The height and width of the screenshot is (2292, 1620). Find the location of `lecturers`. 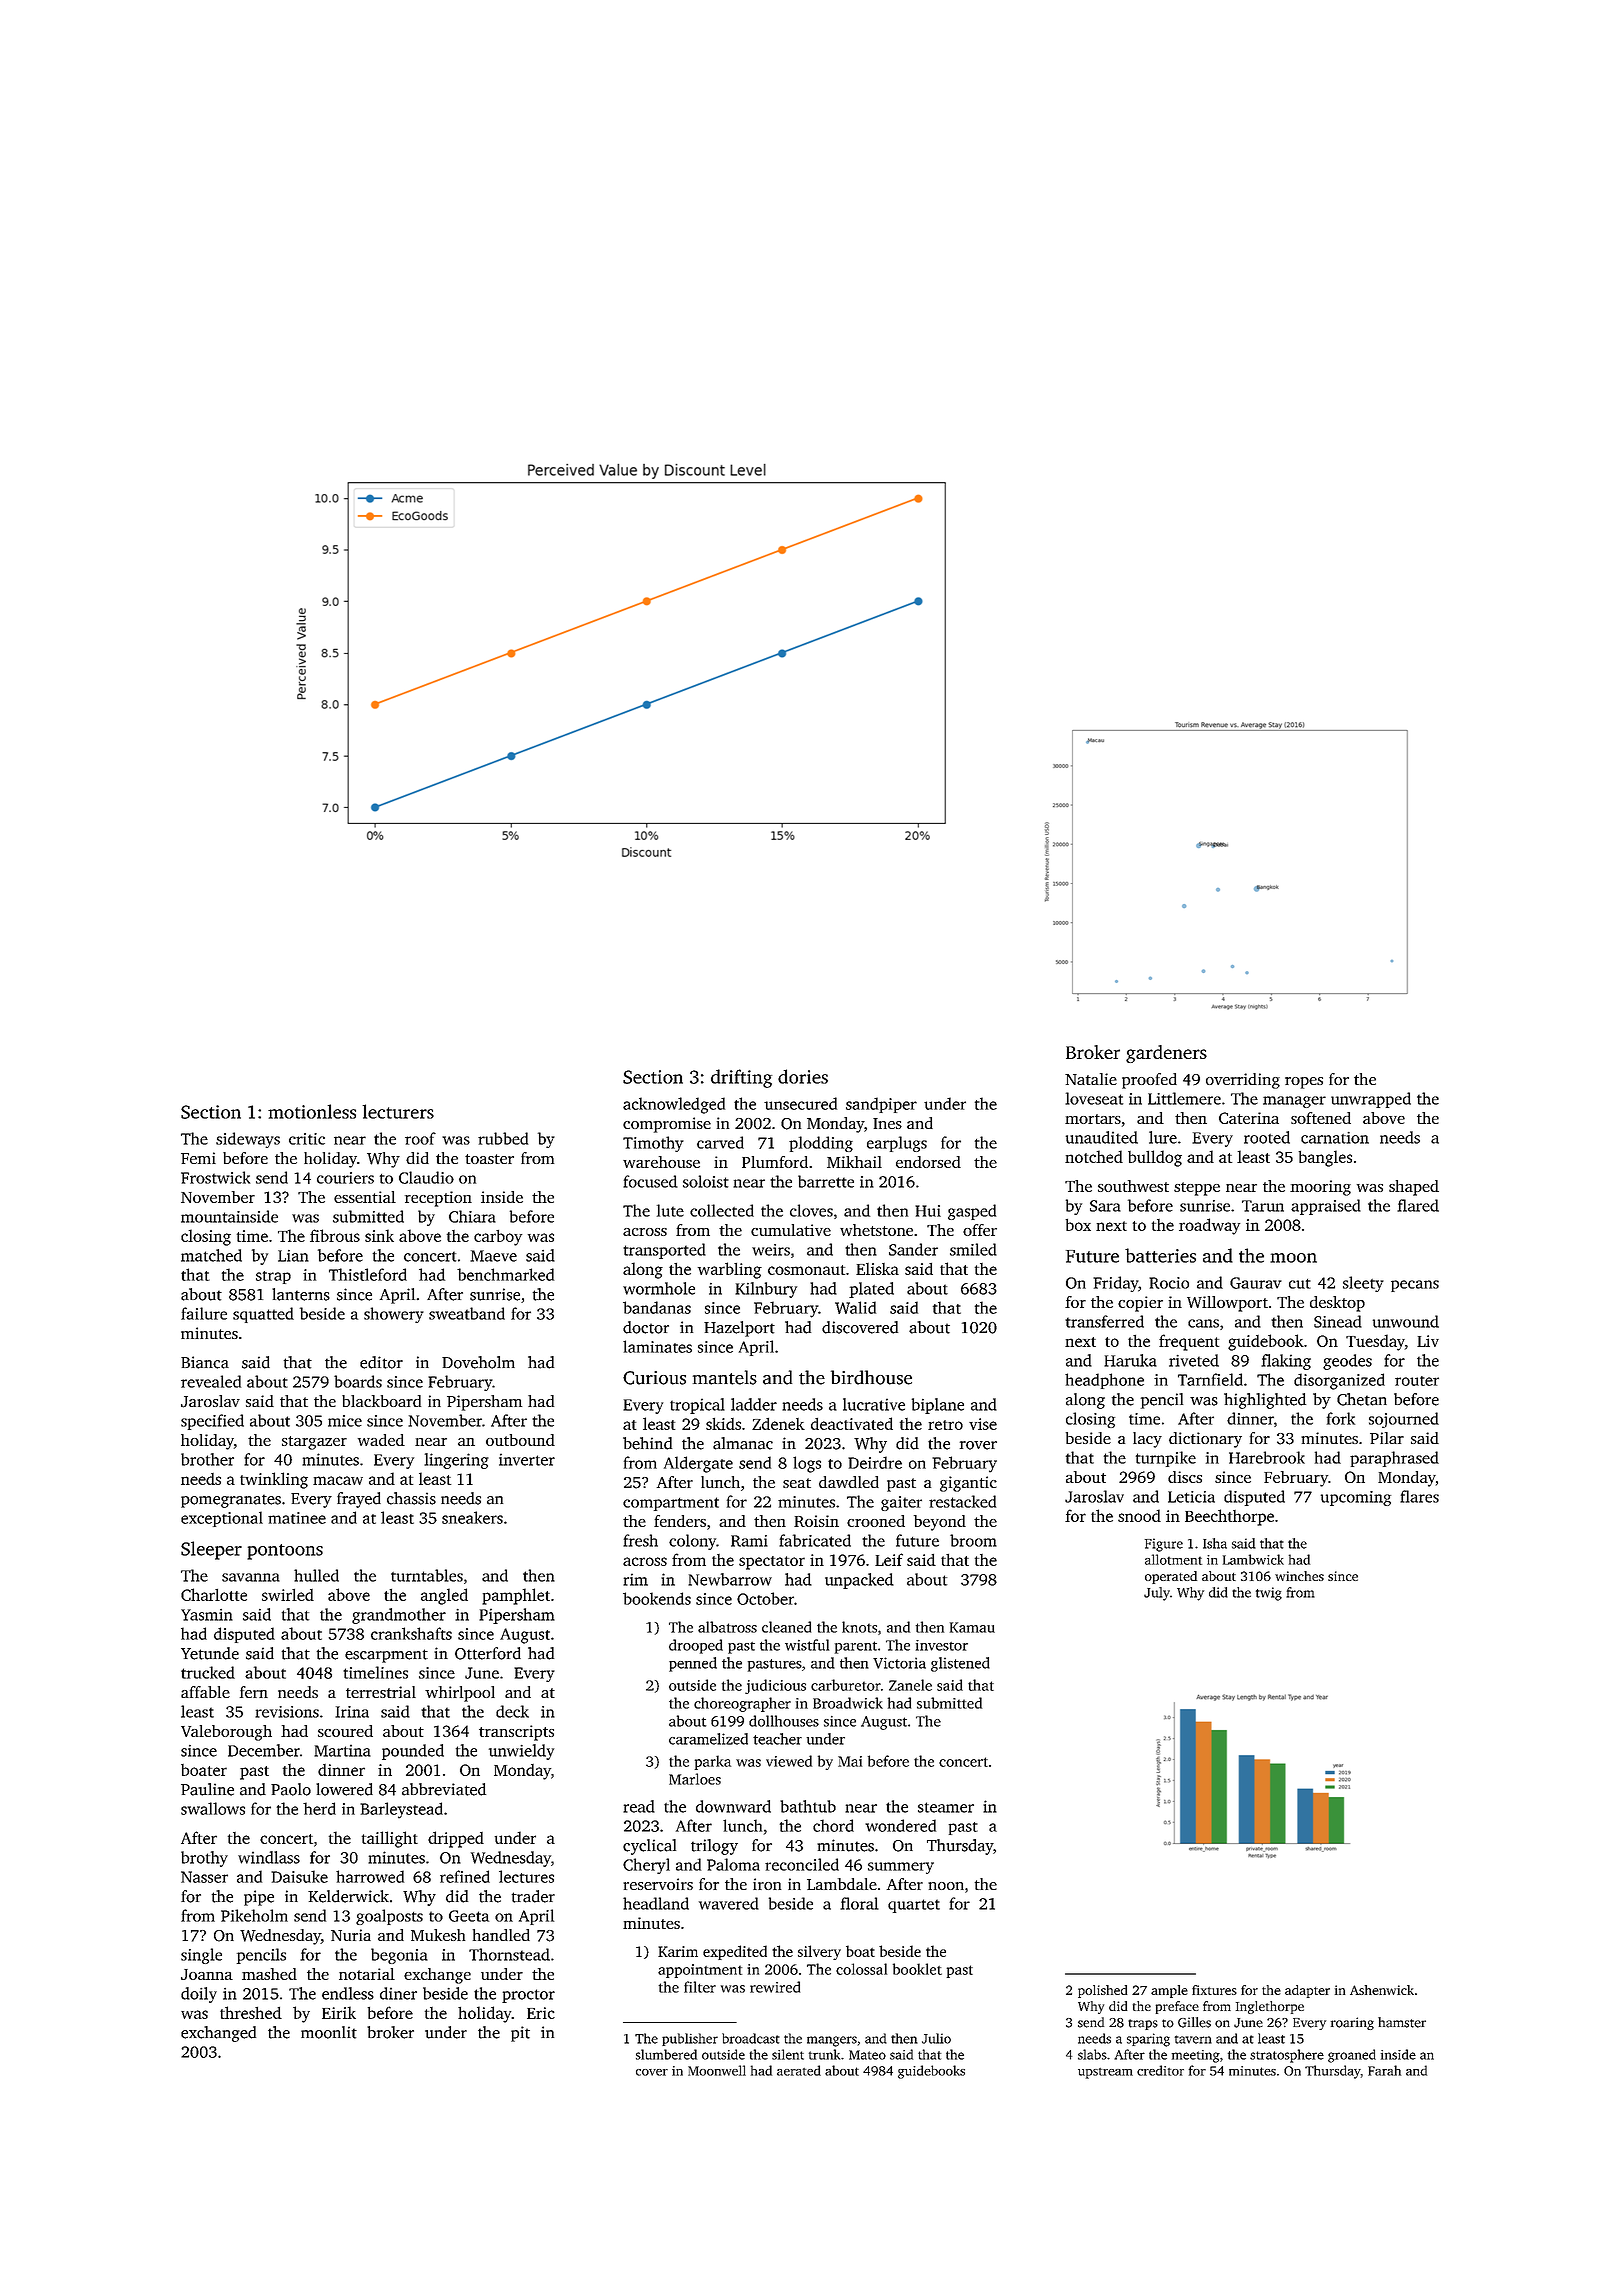

lecturers is located at coordinates (398, 1111).
